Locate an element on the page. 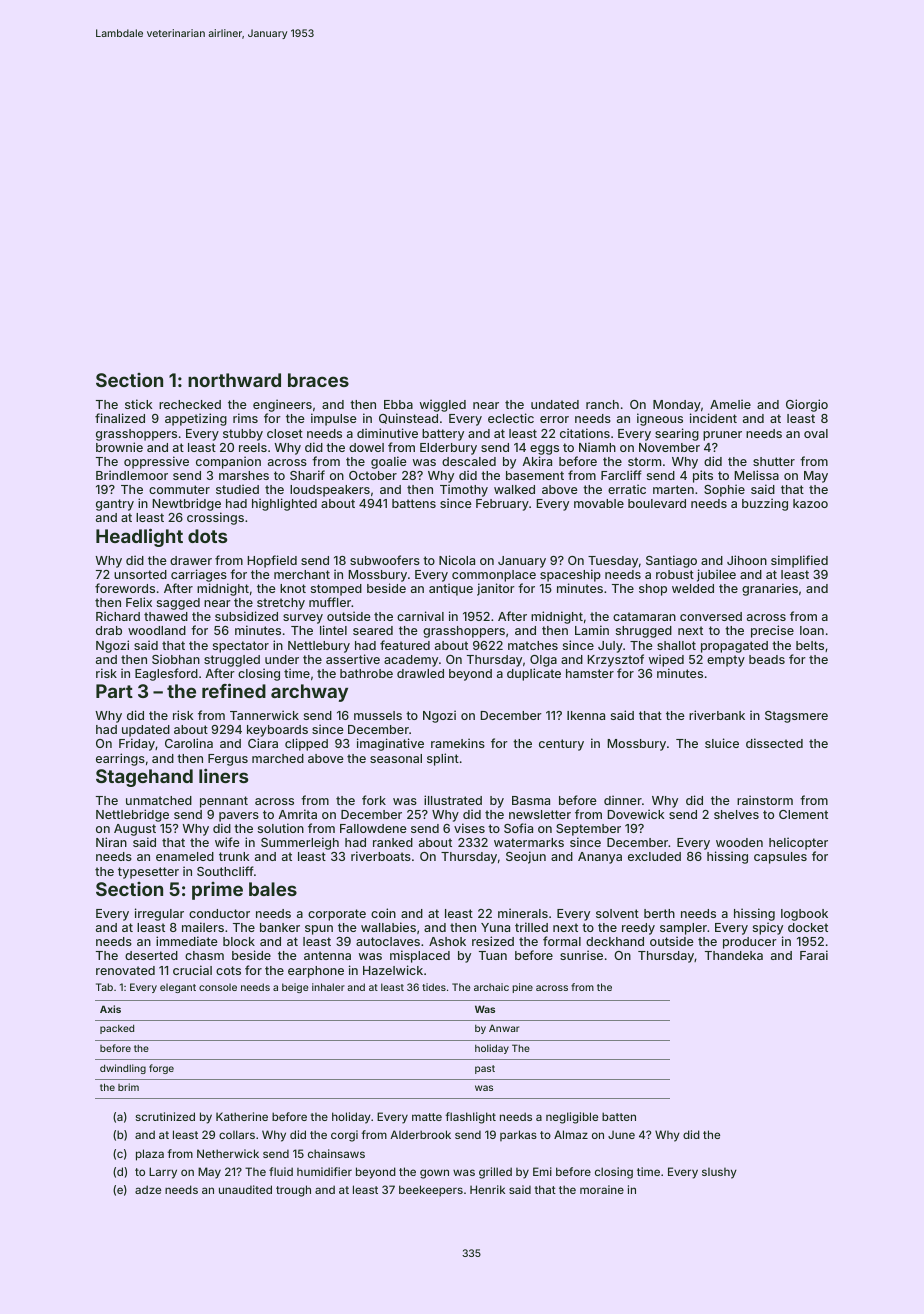 This document has height=1314, width=924. precise is located at coordinates (772, 631).
